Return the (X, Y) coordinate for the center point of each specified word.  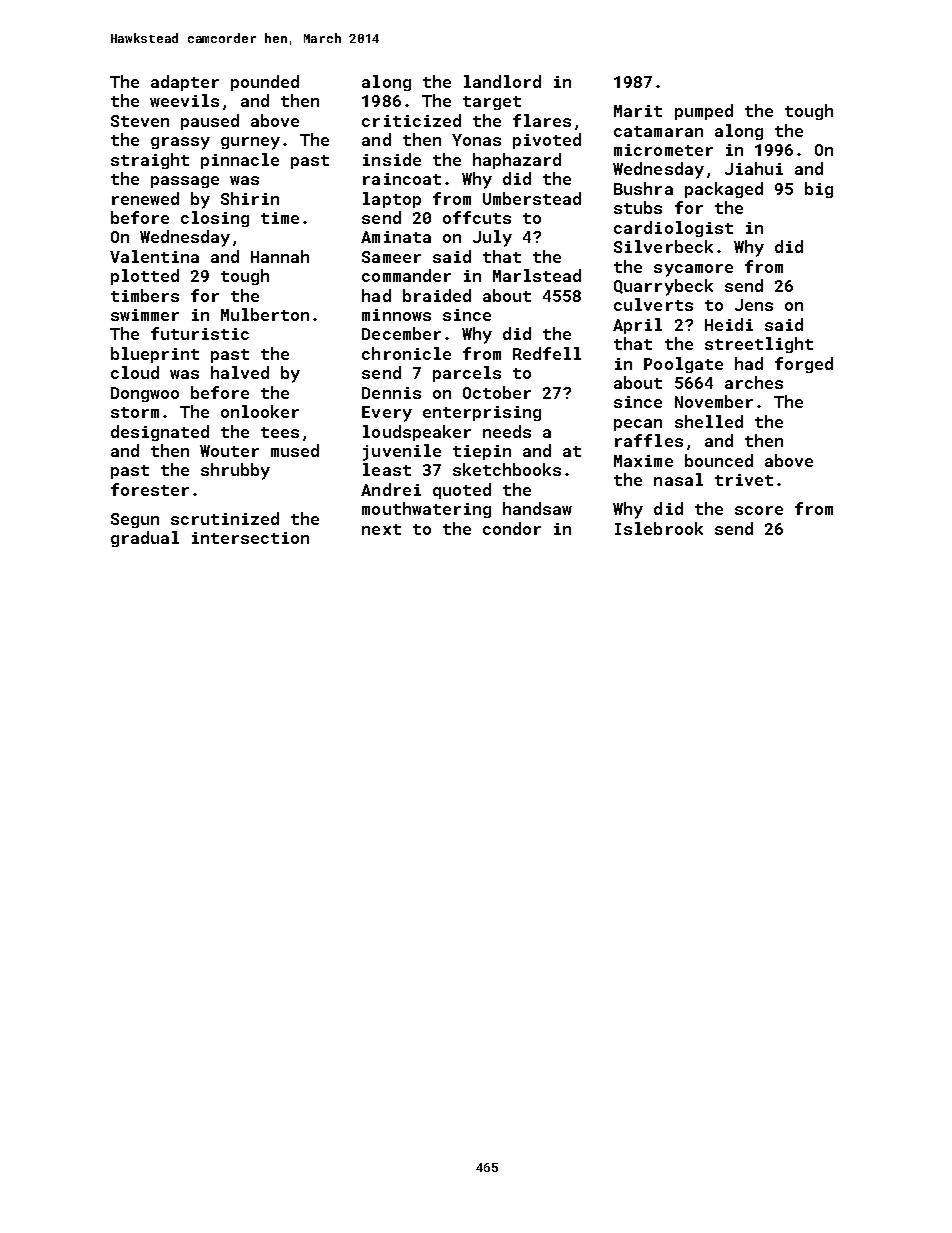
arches (754, 382)
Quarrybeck (663, 287)
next (381, 529)
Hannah (280, 256)
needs (507, 431)
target (492, 103)
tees (280, 432)
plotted (145, 277)
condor (512, 528)
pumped (704, 112)
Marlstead (537, 275)
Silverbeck (663, 246)
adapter (185, 83)
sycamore (693, 270)
